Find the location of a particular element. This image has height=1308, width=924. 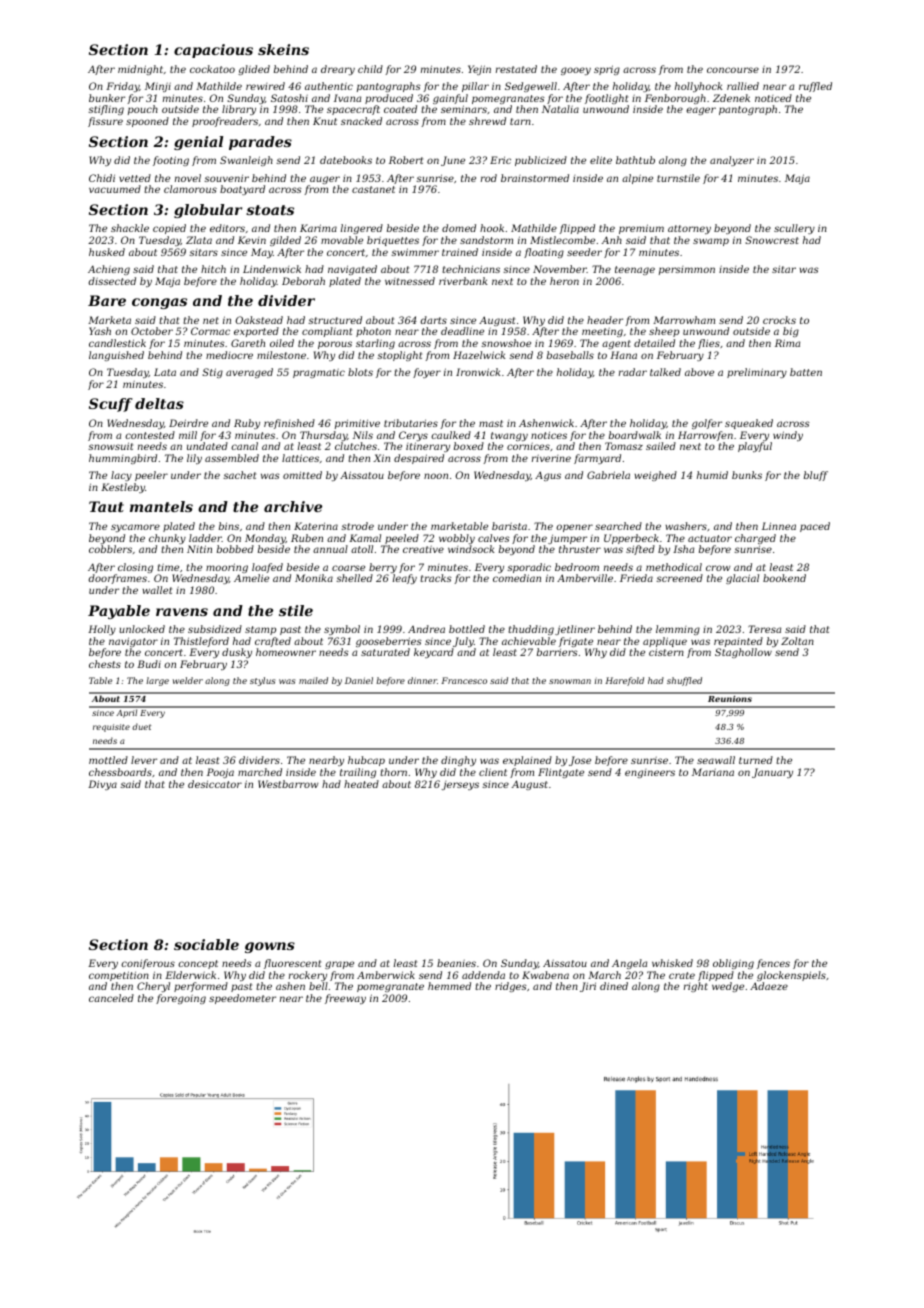

tracks is located at coordinates (436, 578).
